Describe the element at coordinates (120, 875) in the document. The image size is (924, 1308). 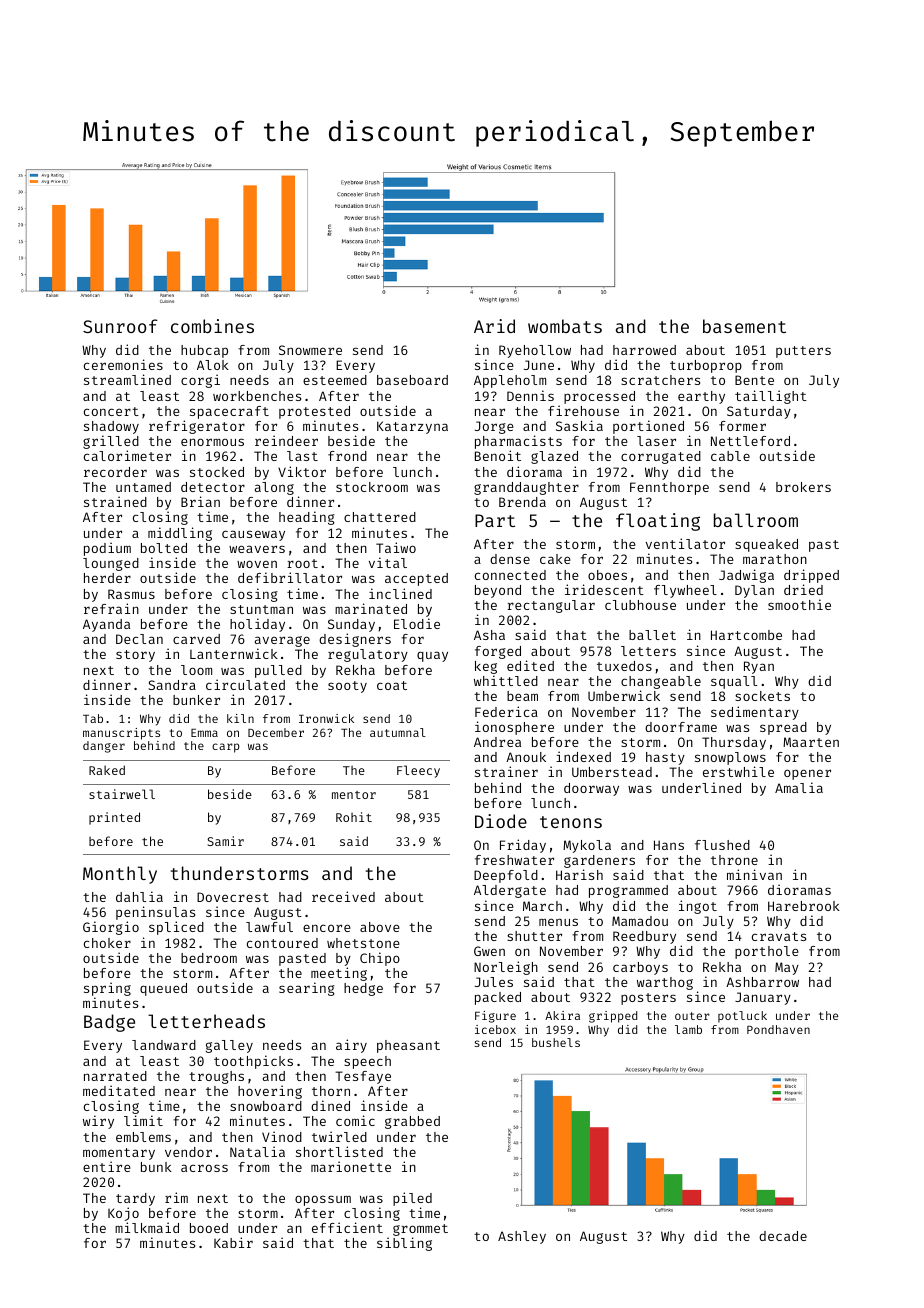
I see `Monthly` at that location.
